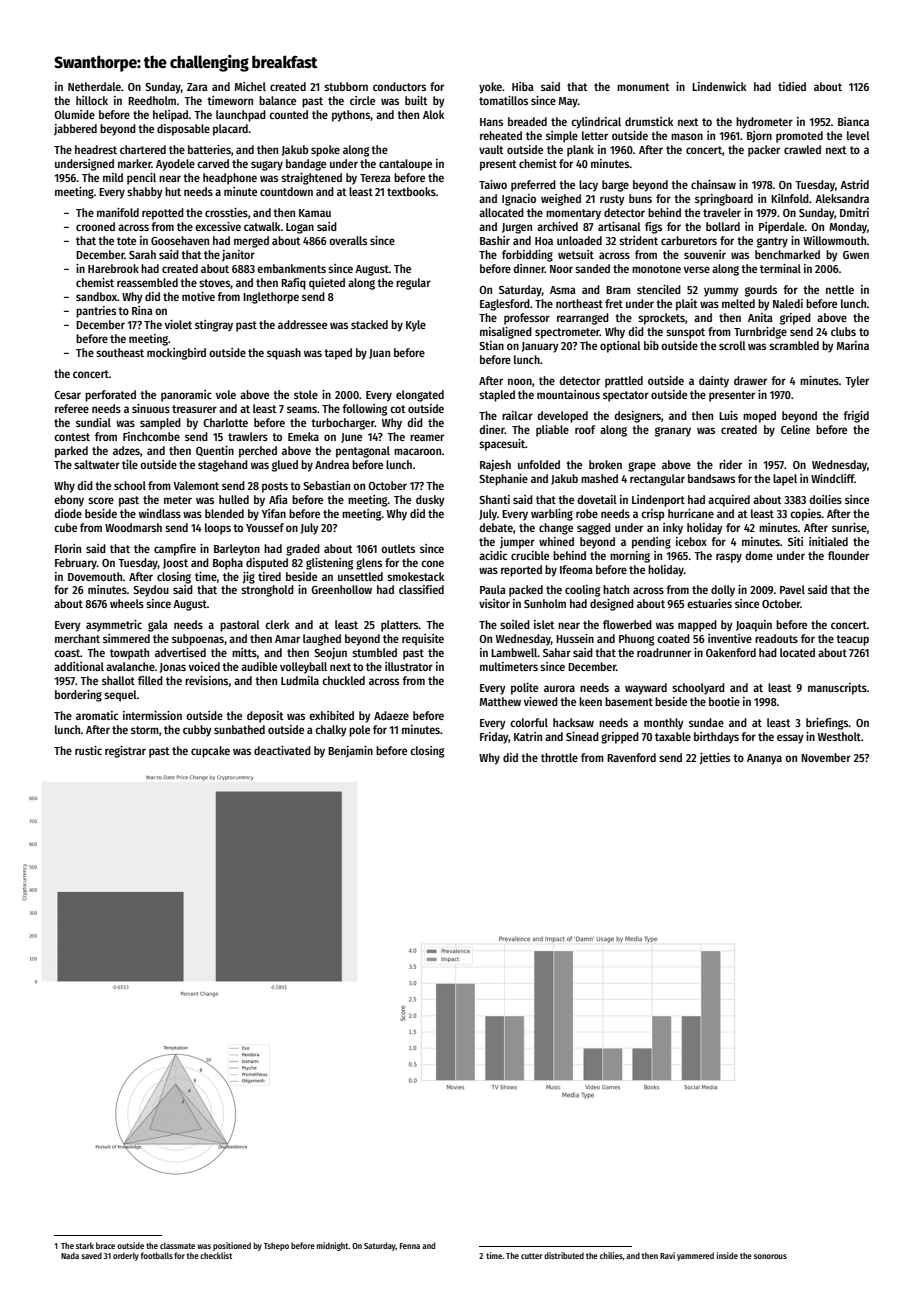  What do you see at coordinates (105, 1245) in the document?
I see `brace` at bounding box center [105, 1245].
